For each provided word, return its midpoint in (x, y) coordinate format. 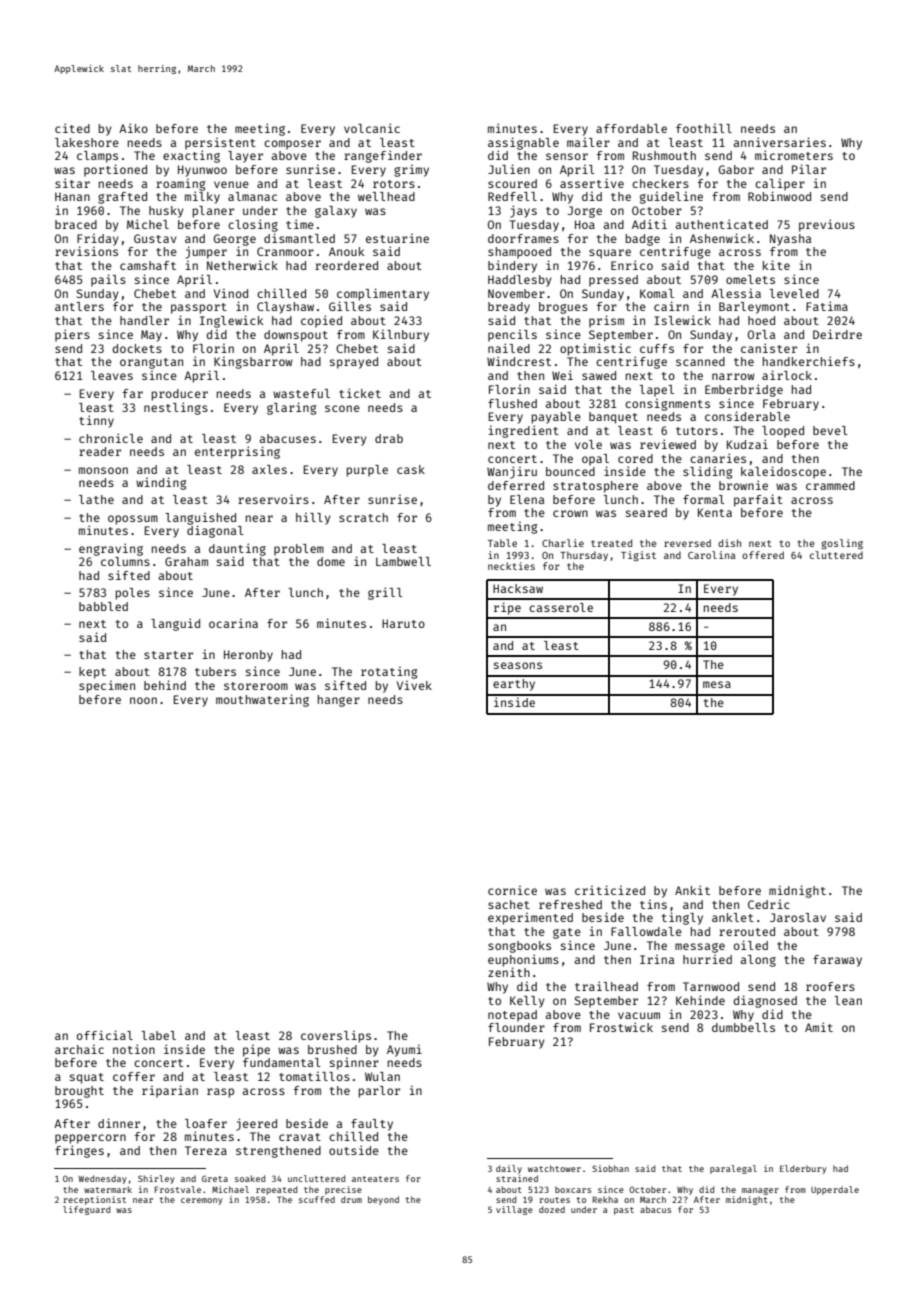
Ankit (692, 890)
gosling (842, 544)
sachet (509, 904)
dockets (137, 348)
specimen (107, 687)
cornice (512, 890)
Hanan (72, 196)
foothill (704, 128)
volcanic (372, 128)
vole (588, 444)
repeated (276, 1190)
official (105, 1035)
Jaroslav (798, 917)
